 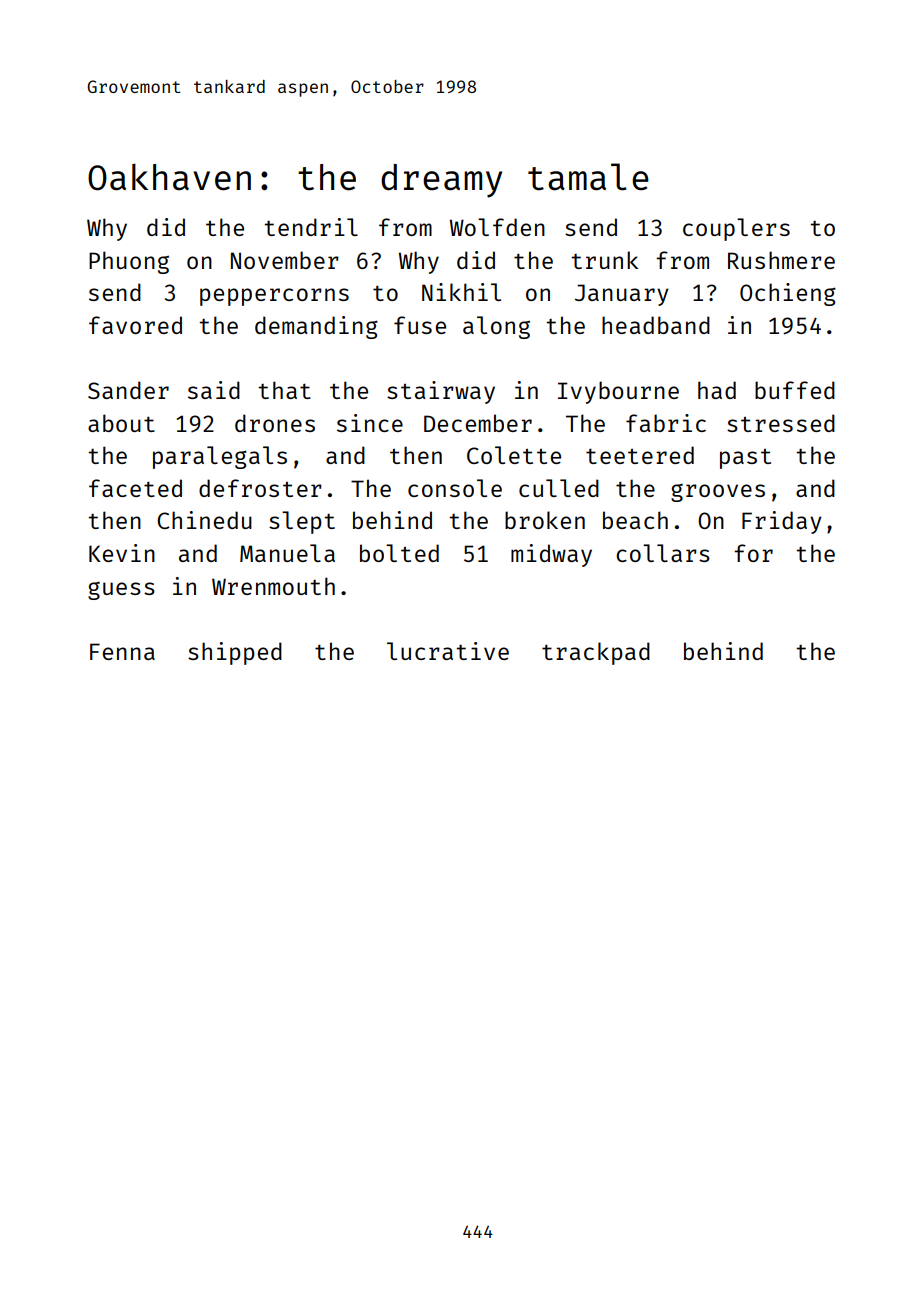 I want to click on console, so click(x=455, y=488).
